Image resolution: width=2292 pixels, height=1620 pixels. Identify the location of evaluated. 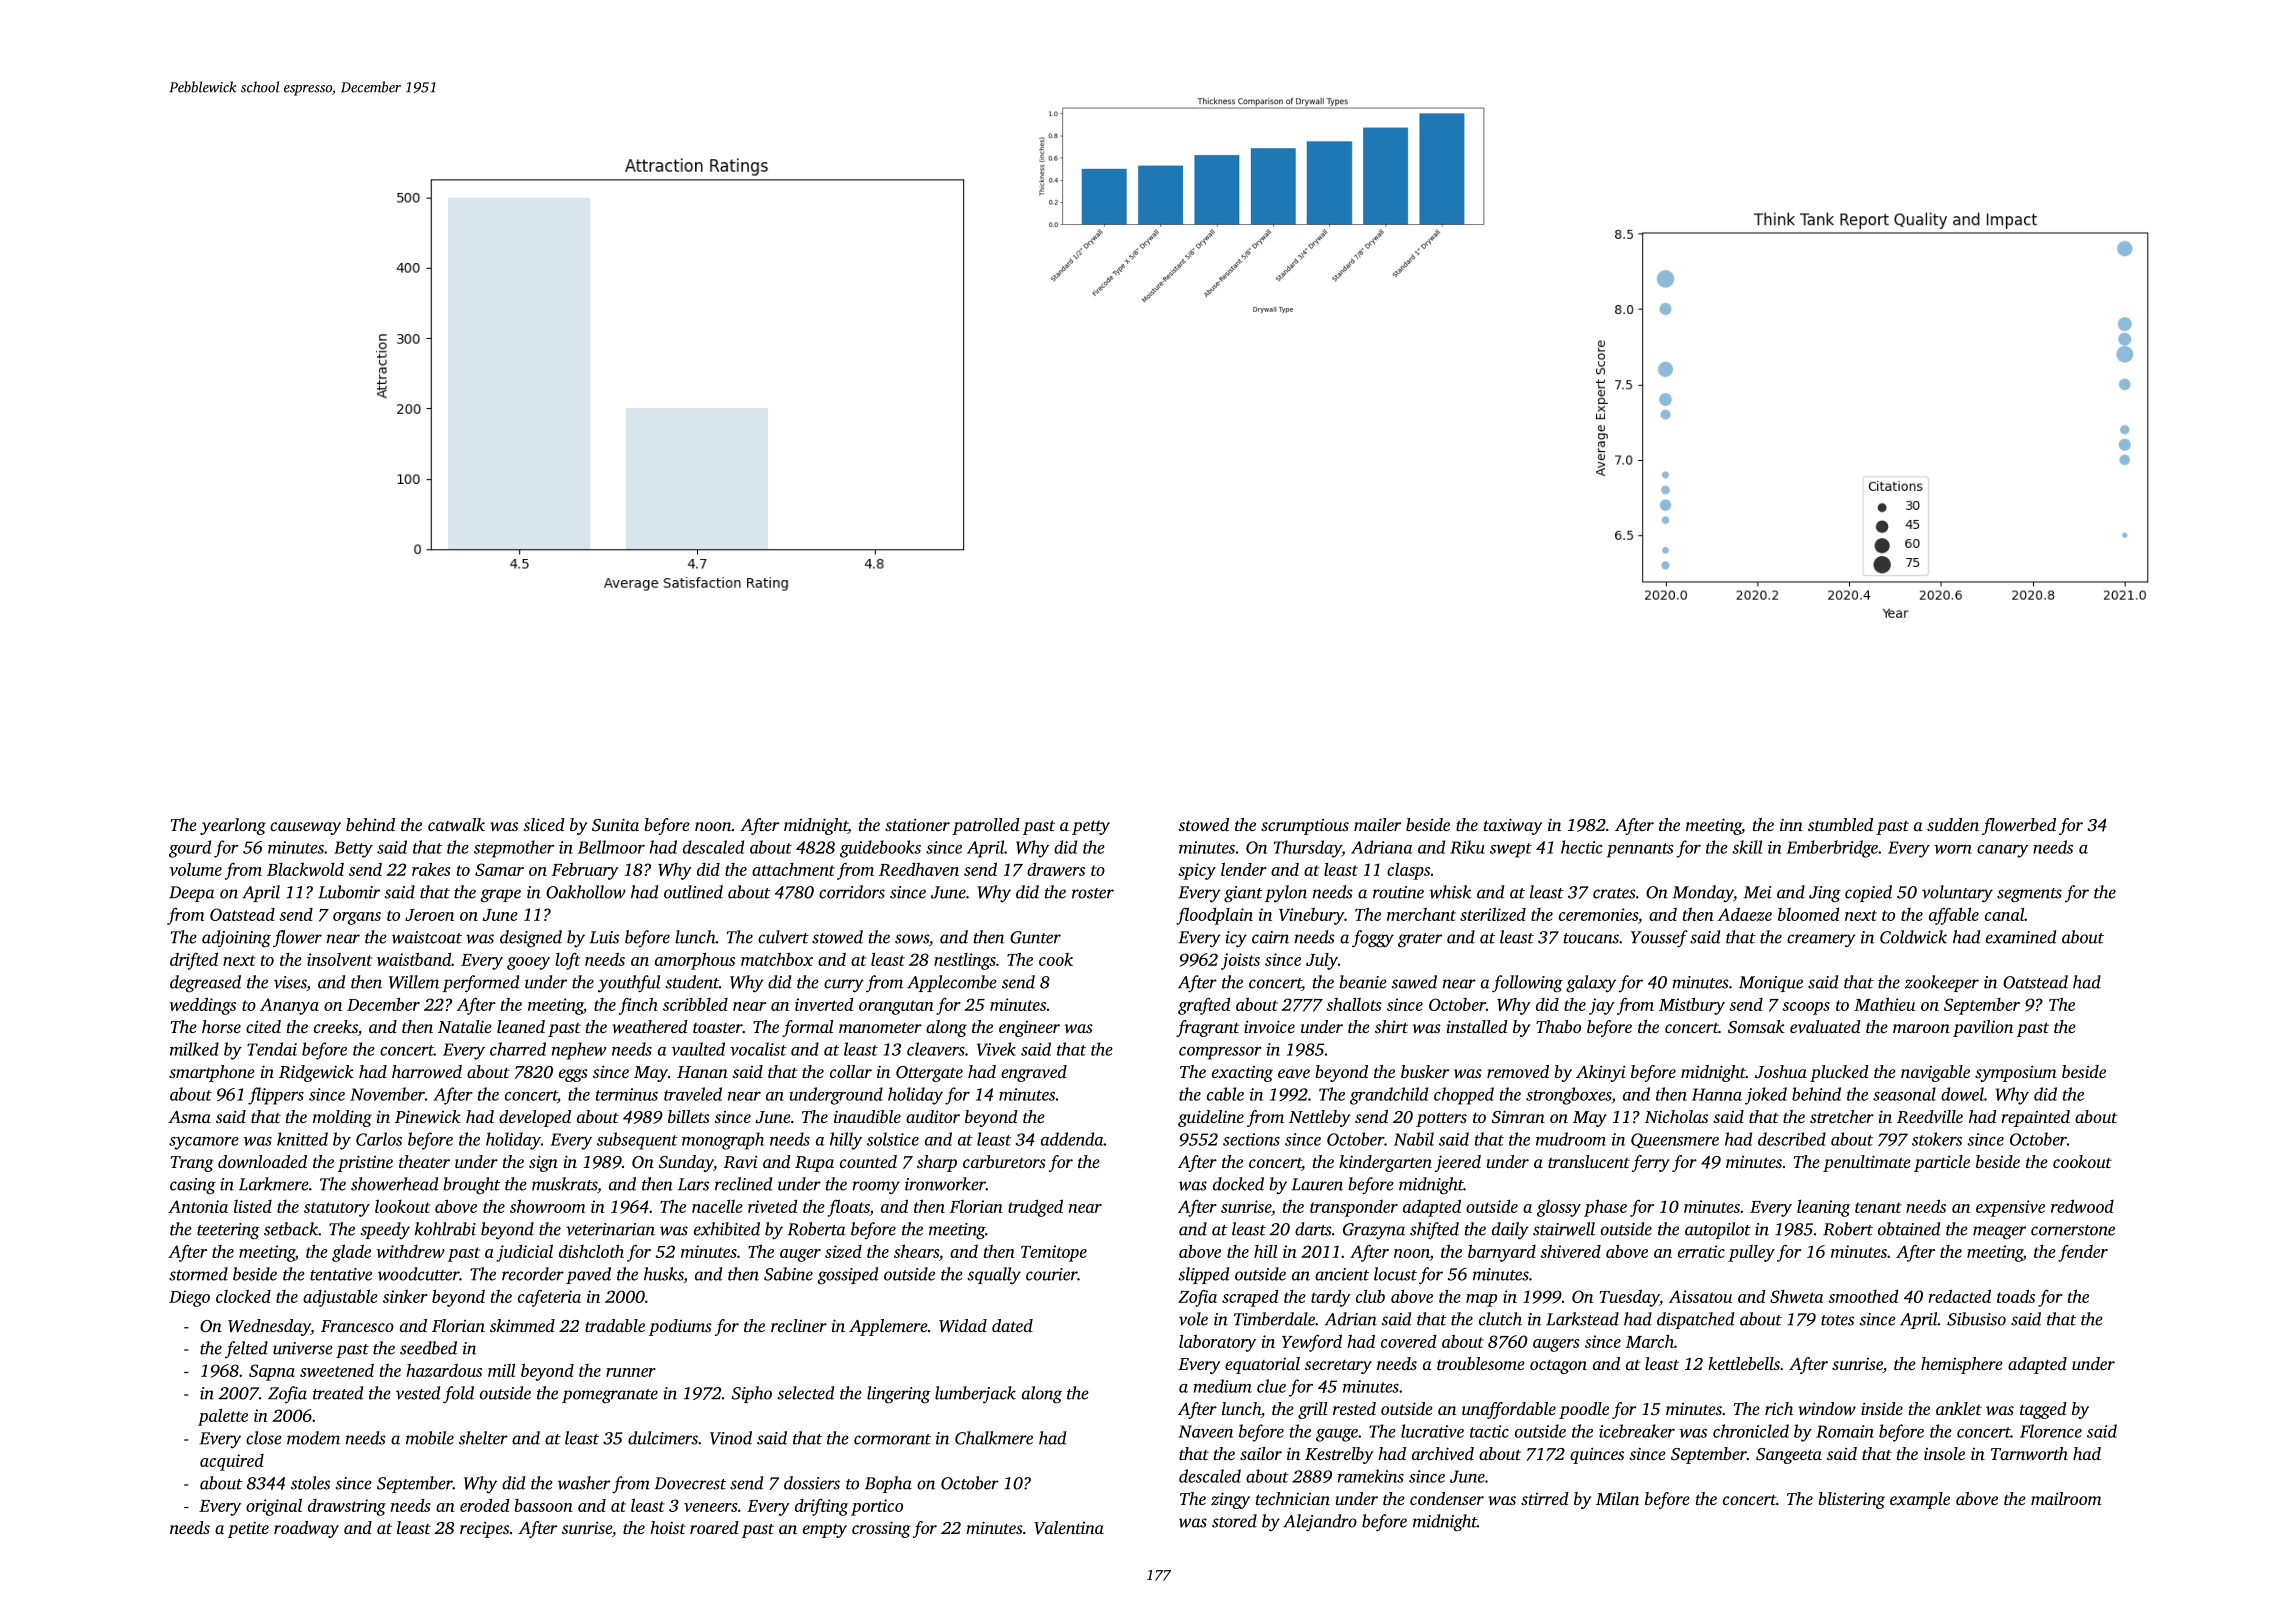
(1825, 1026).
